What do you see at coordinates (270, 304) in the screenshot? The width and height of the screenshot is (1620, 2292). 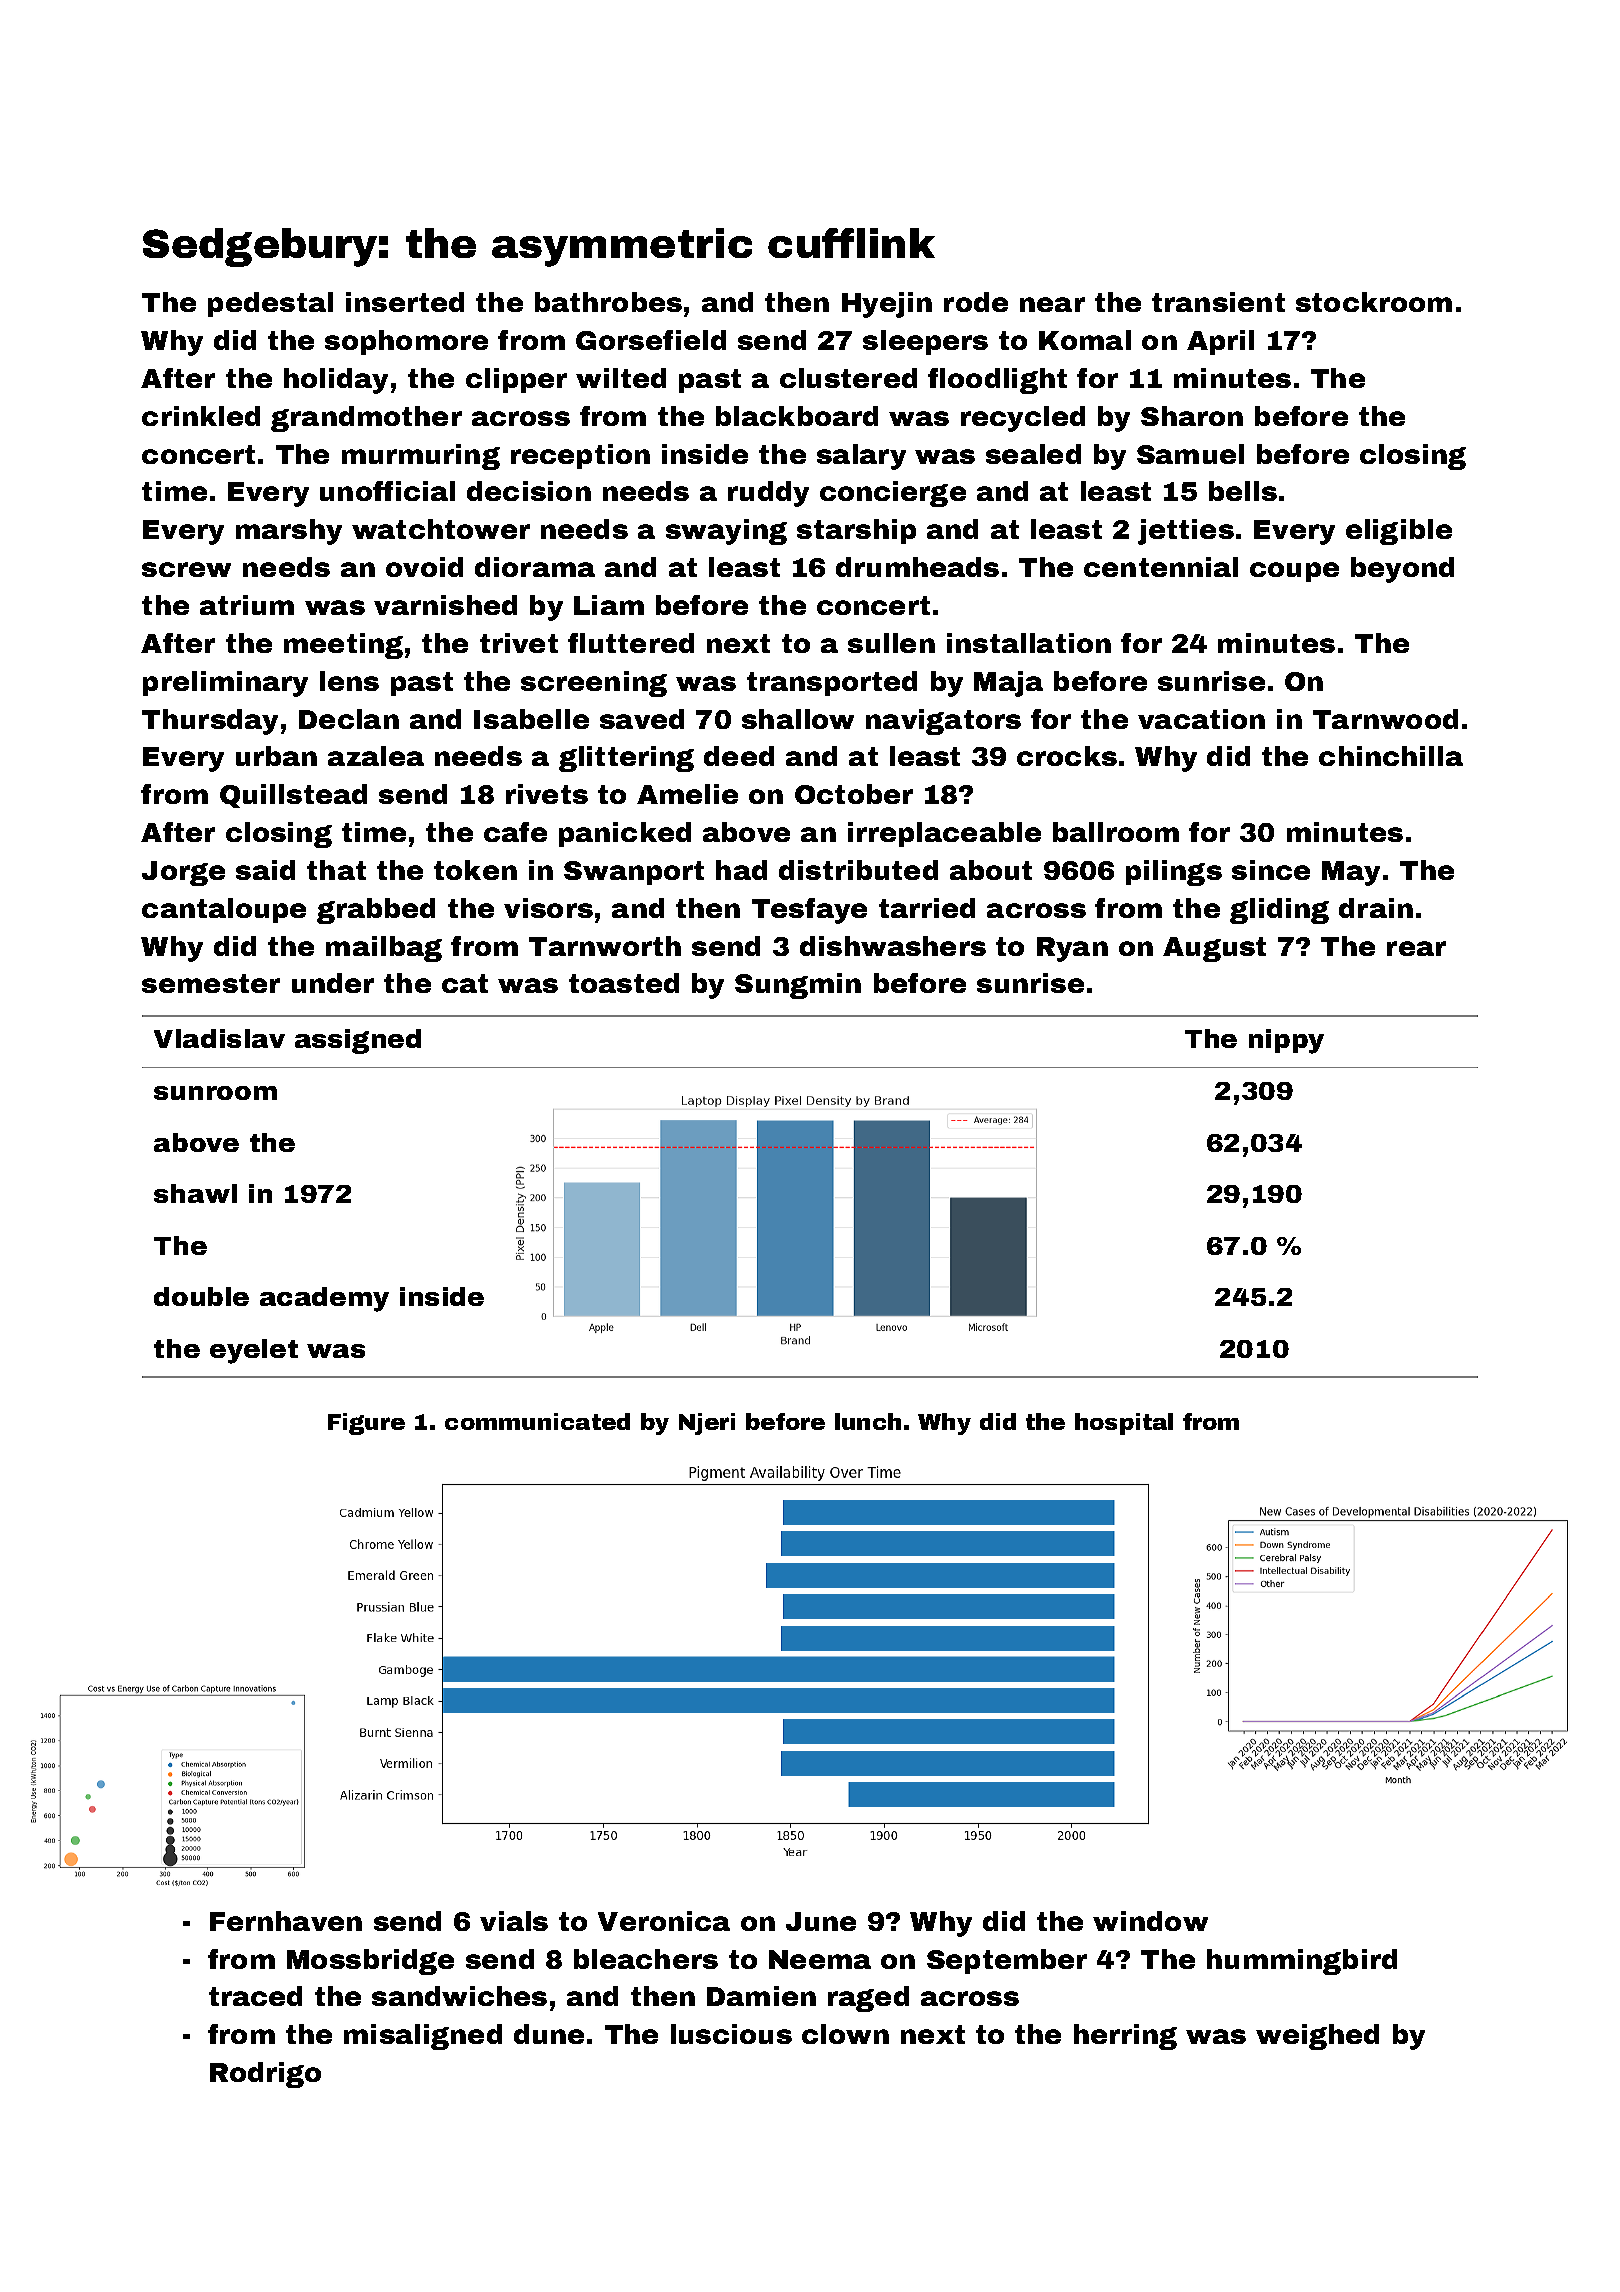 I see `pedestal` at bounding box center [270, 304].
